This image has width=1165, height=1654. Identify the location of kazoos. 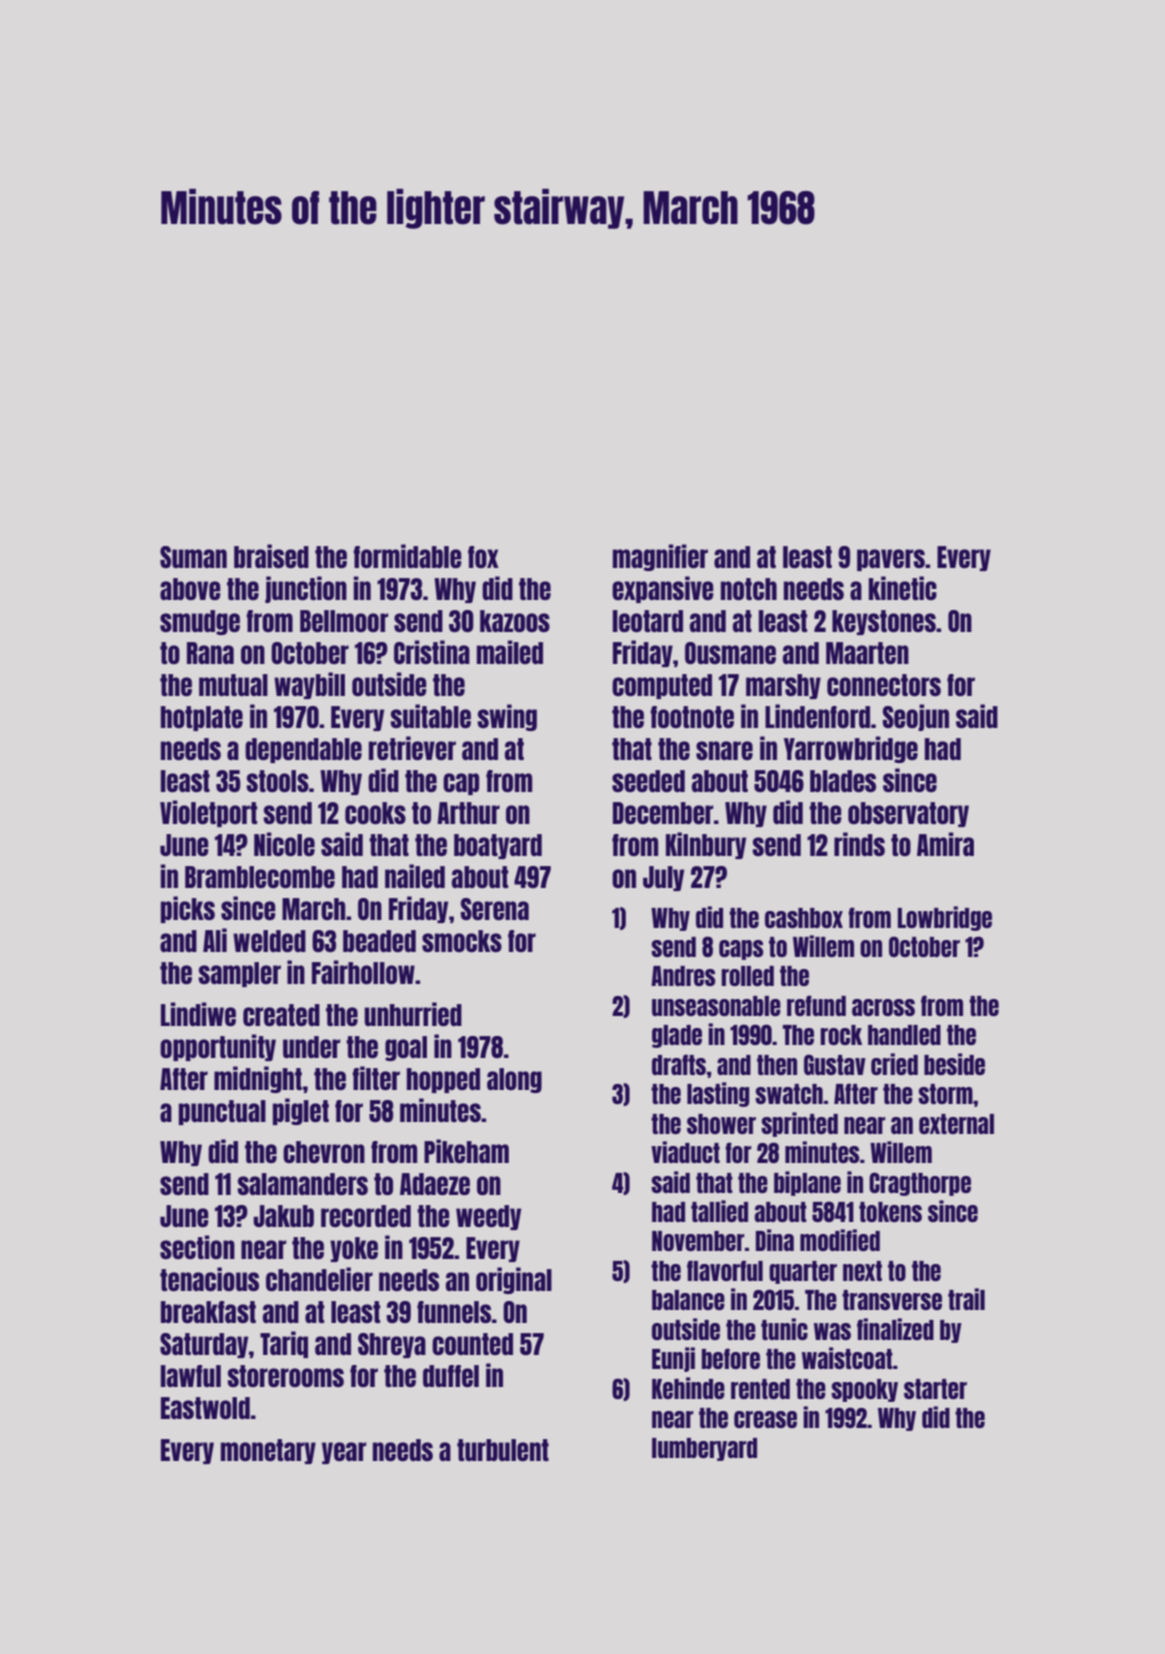
(515, 621).
